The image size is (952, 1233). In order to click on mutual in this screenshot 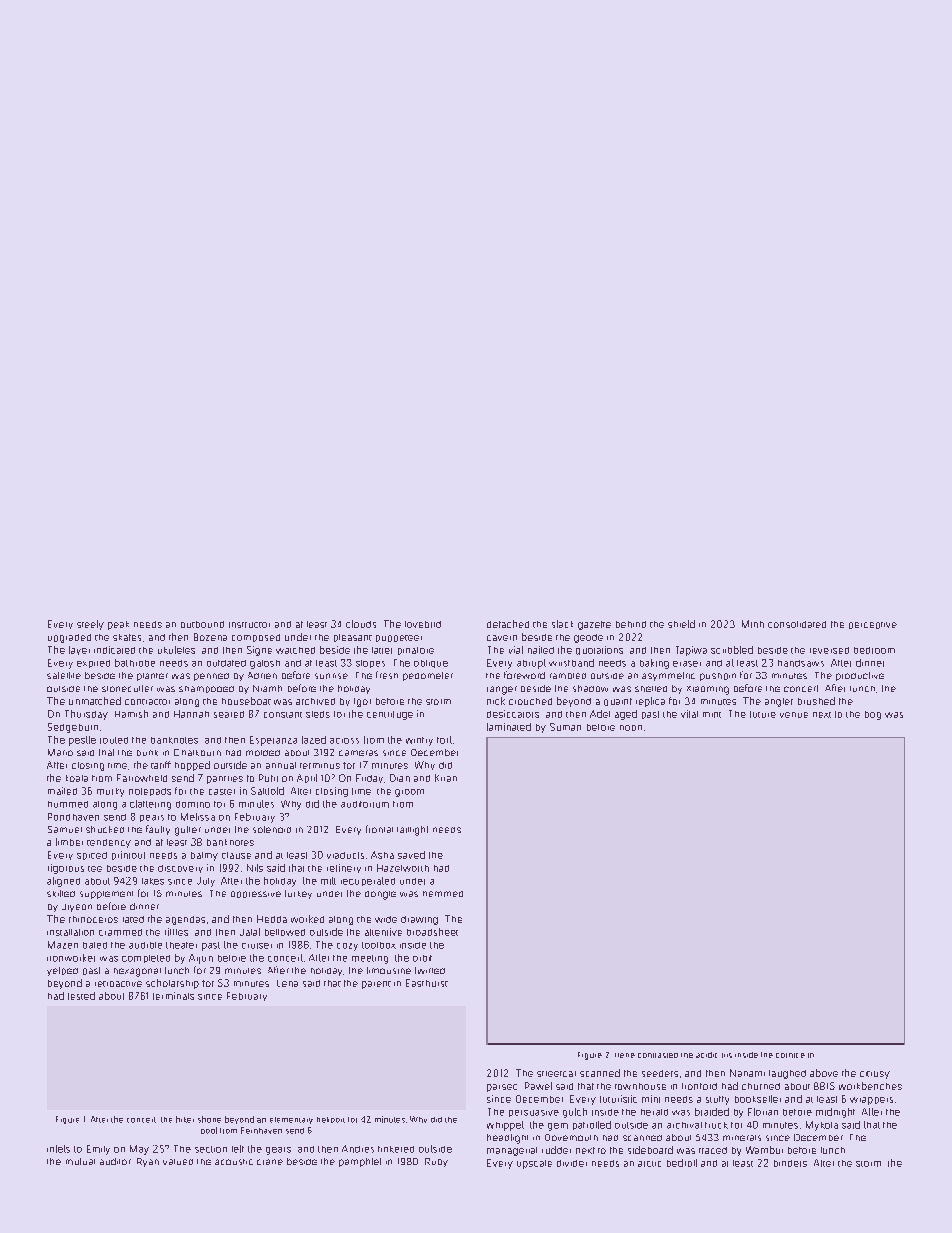, I will do `click(80, 1161)`.
